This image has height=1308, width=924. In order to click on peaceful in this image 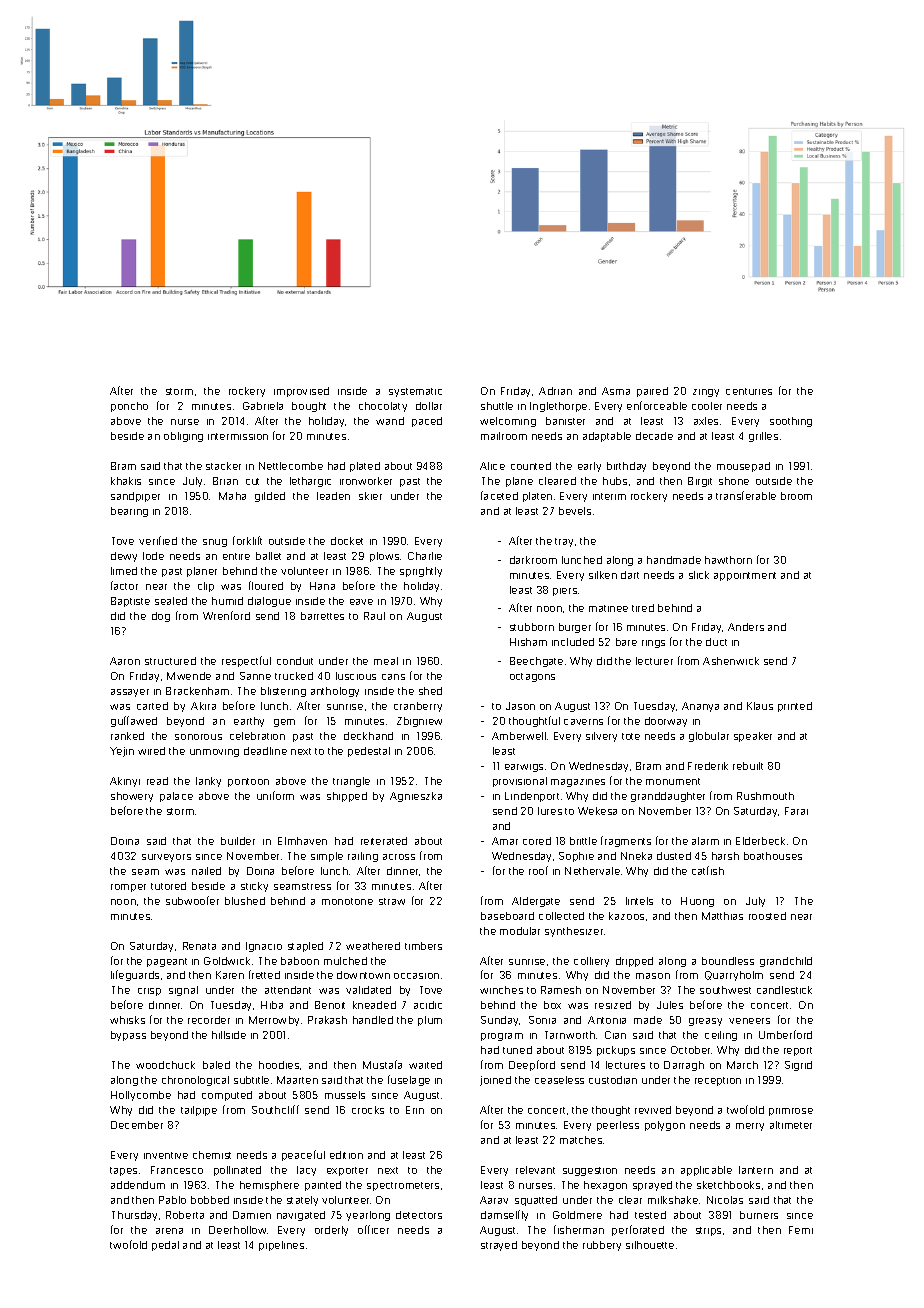, I will do `click(303, 1155)`.
